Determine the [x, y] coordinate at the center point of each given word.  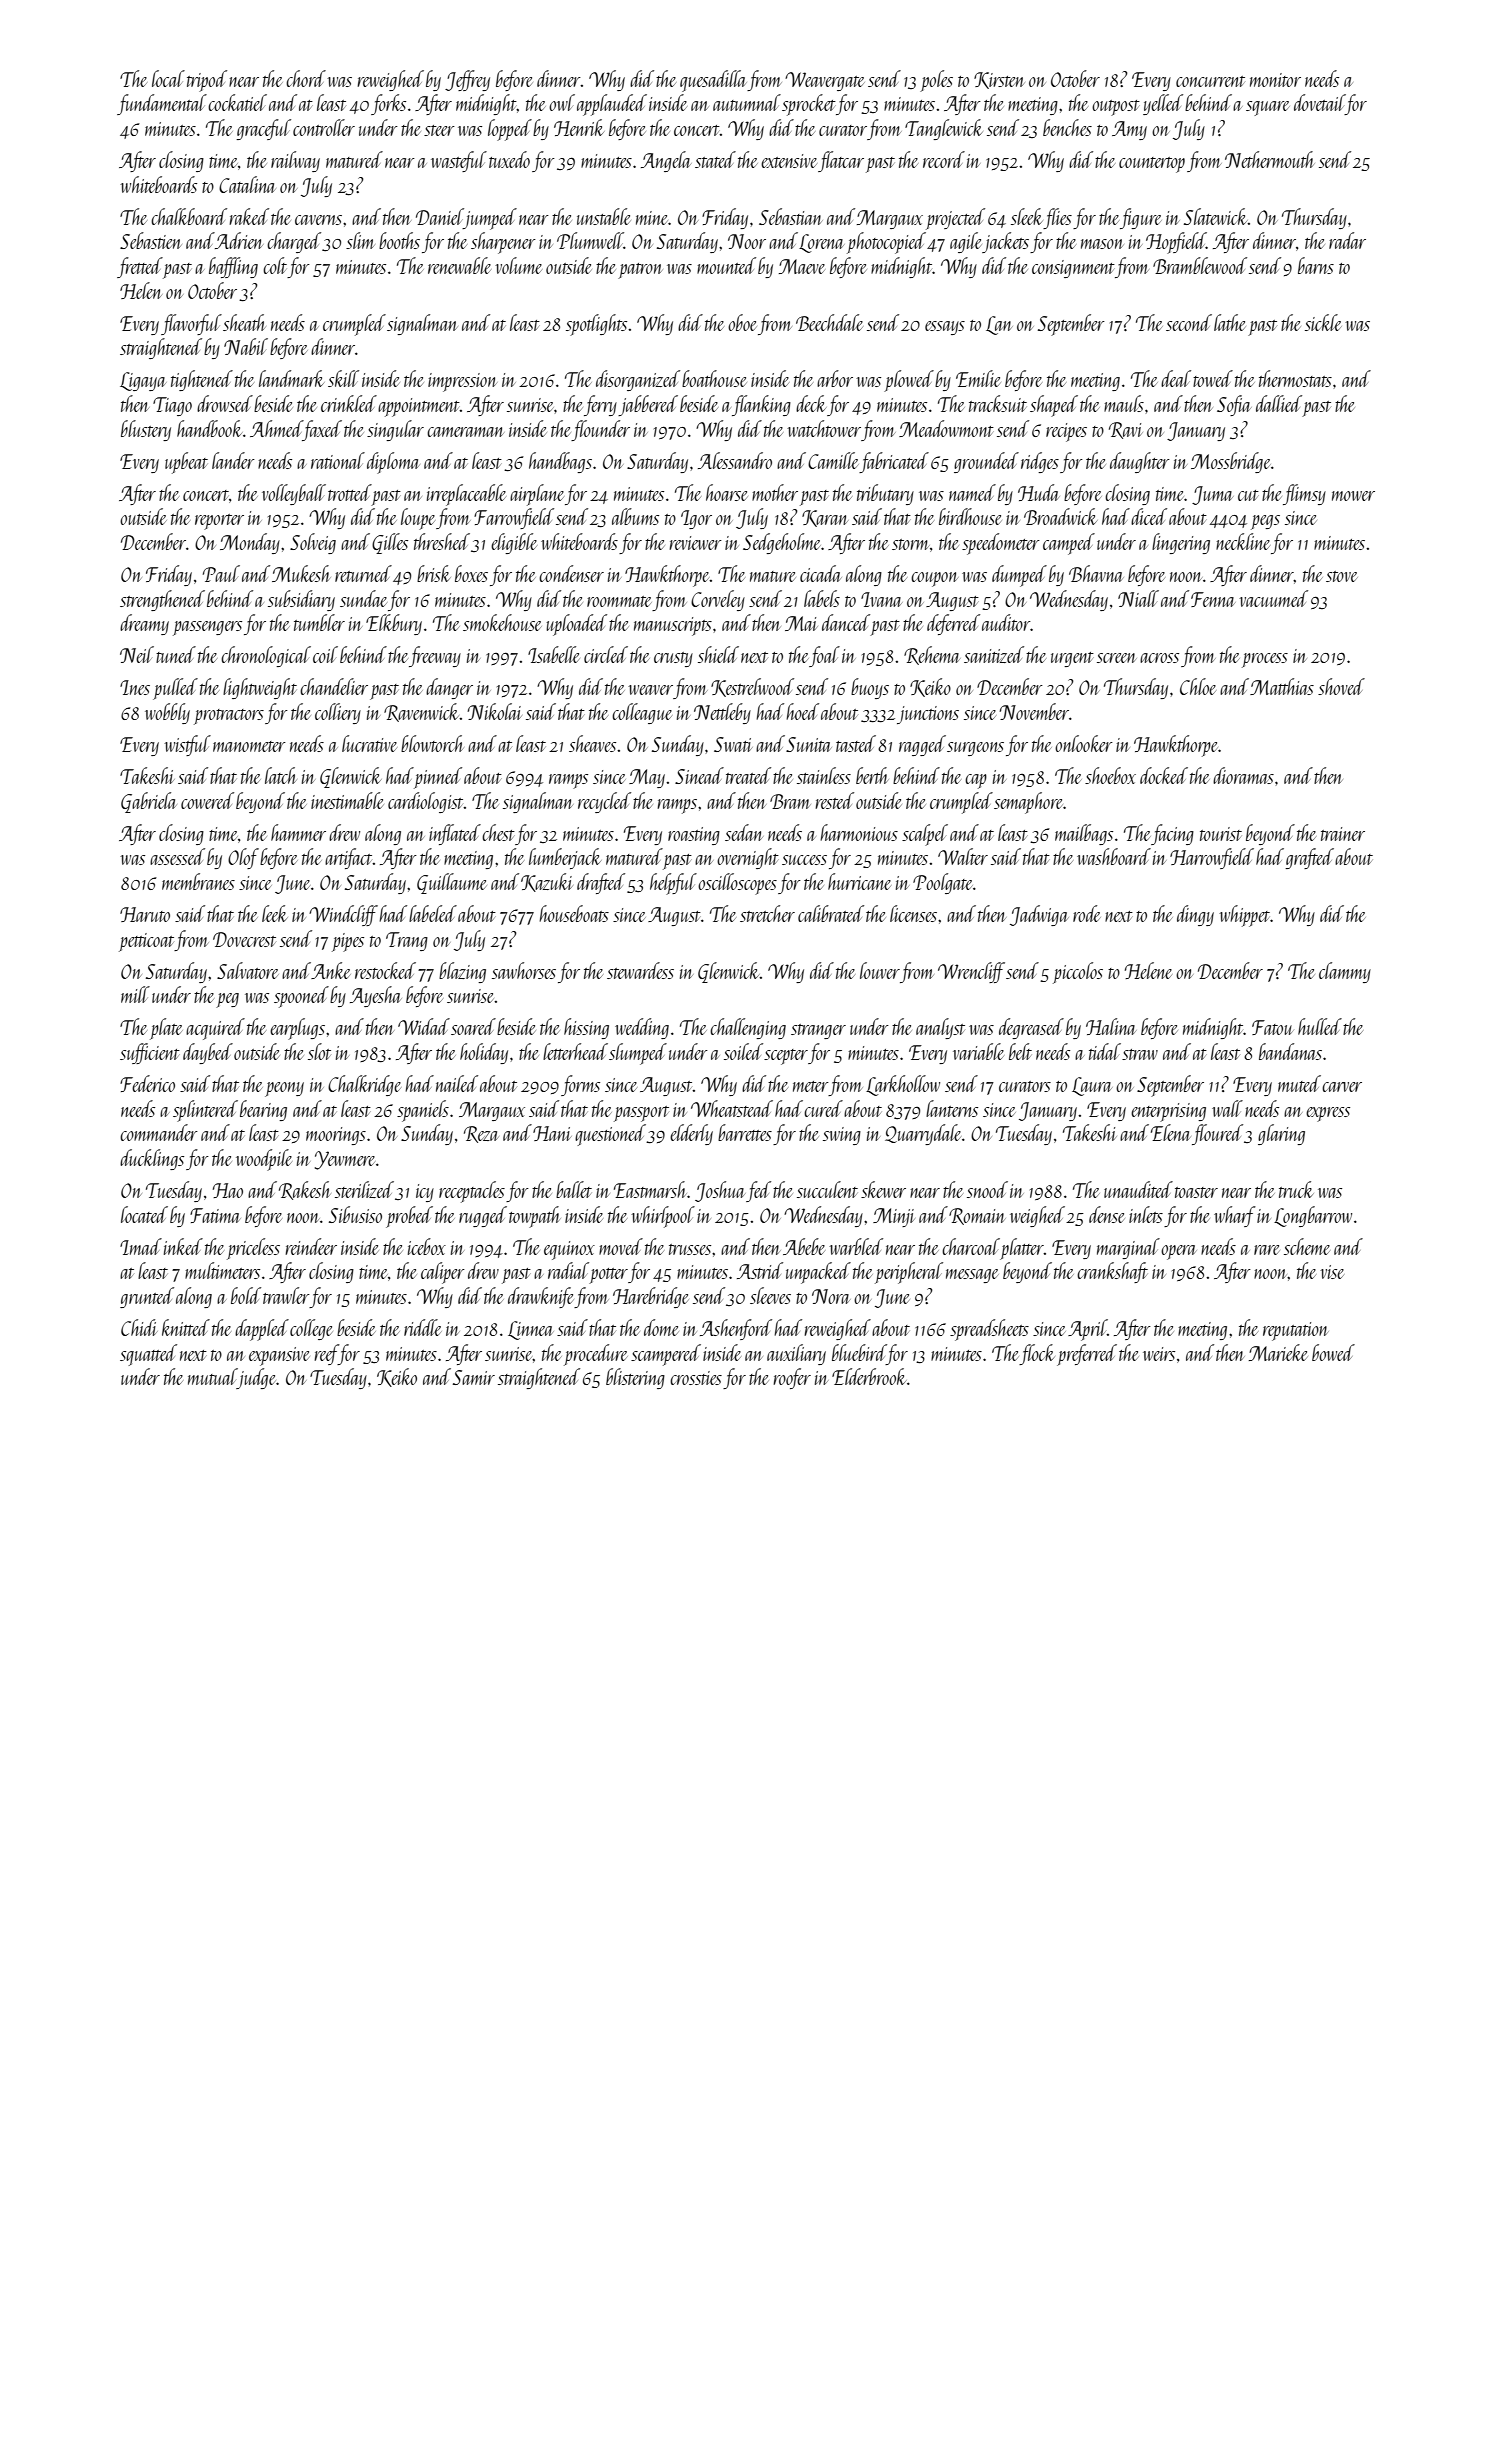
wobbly [167, 713]
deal [1176, 378]
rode [1087, 913]
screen [1117, 658]
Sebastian [791, 216]
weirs [1159, 1354]
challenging [748, 1028]
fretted [140, 267]
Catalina [247, 184]
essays [945, 328]
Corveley [718, 600]
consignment [1073, 269]
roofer [792, 1378]
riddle [423, 1327]
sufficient [150, 1053]
